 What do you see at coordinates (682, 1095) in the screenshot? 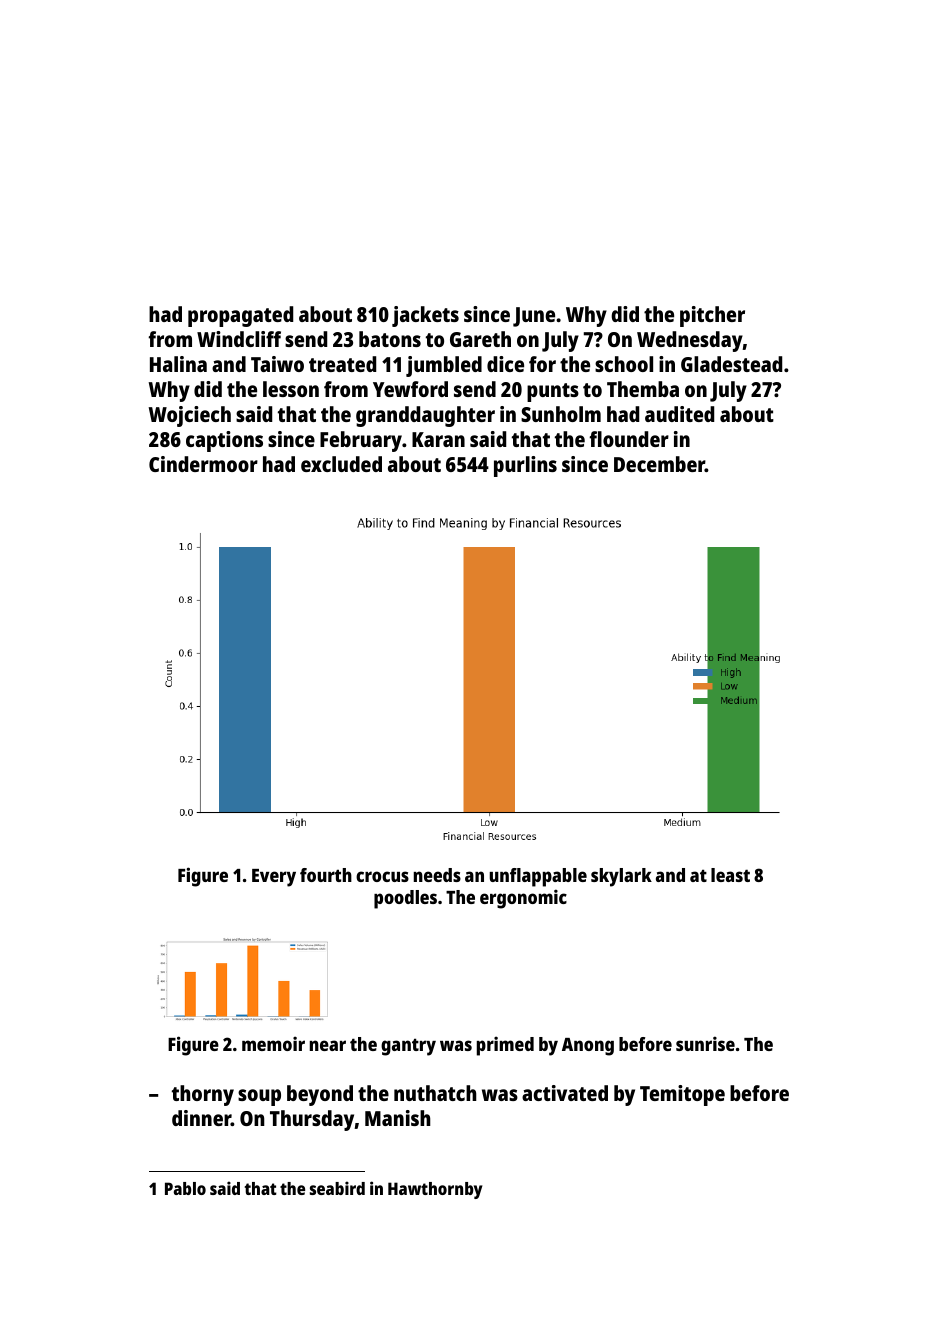
I see `Temitope` at bounding box center [682, 1095].
